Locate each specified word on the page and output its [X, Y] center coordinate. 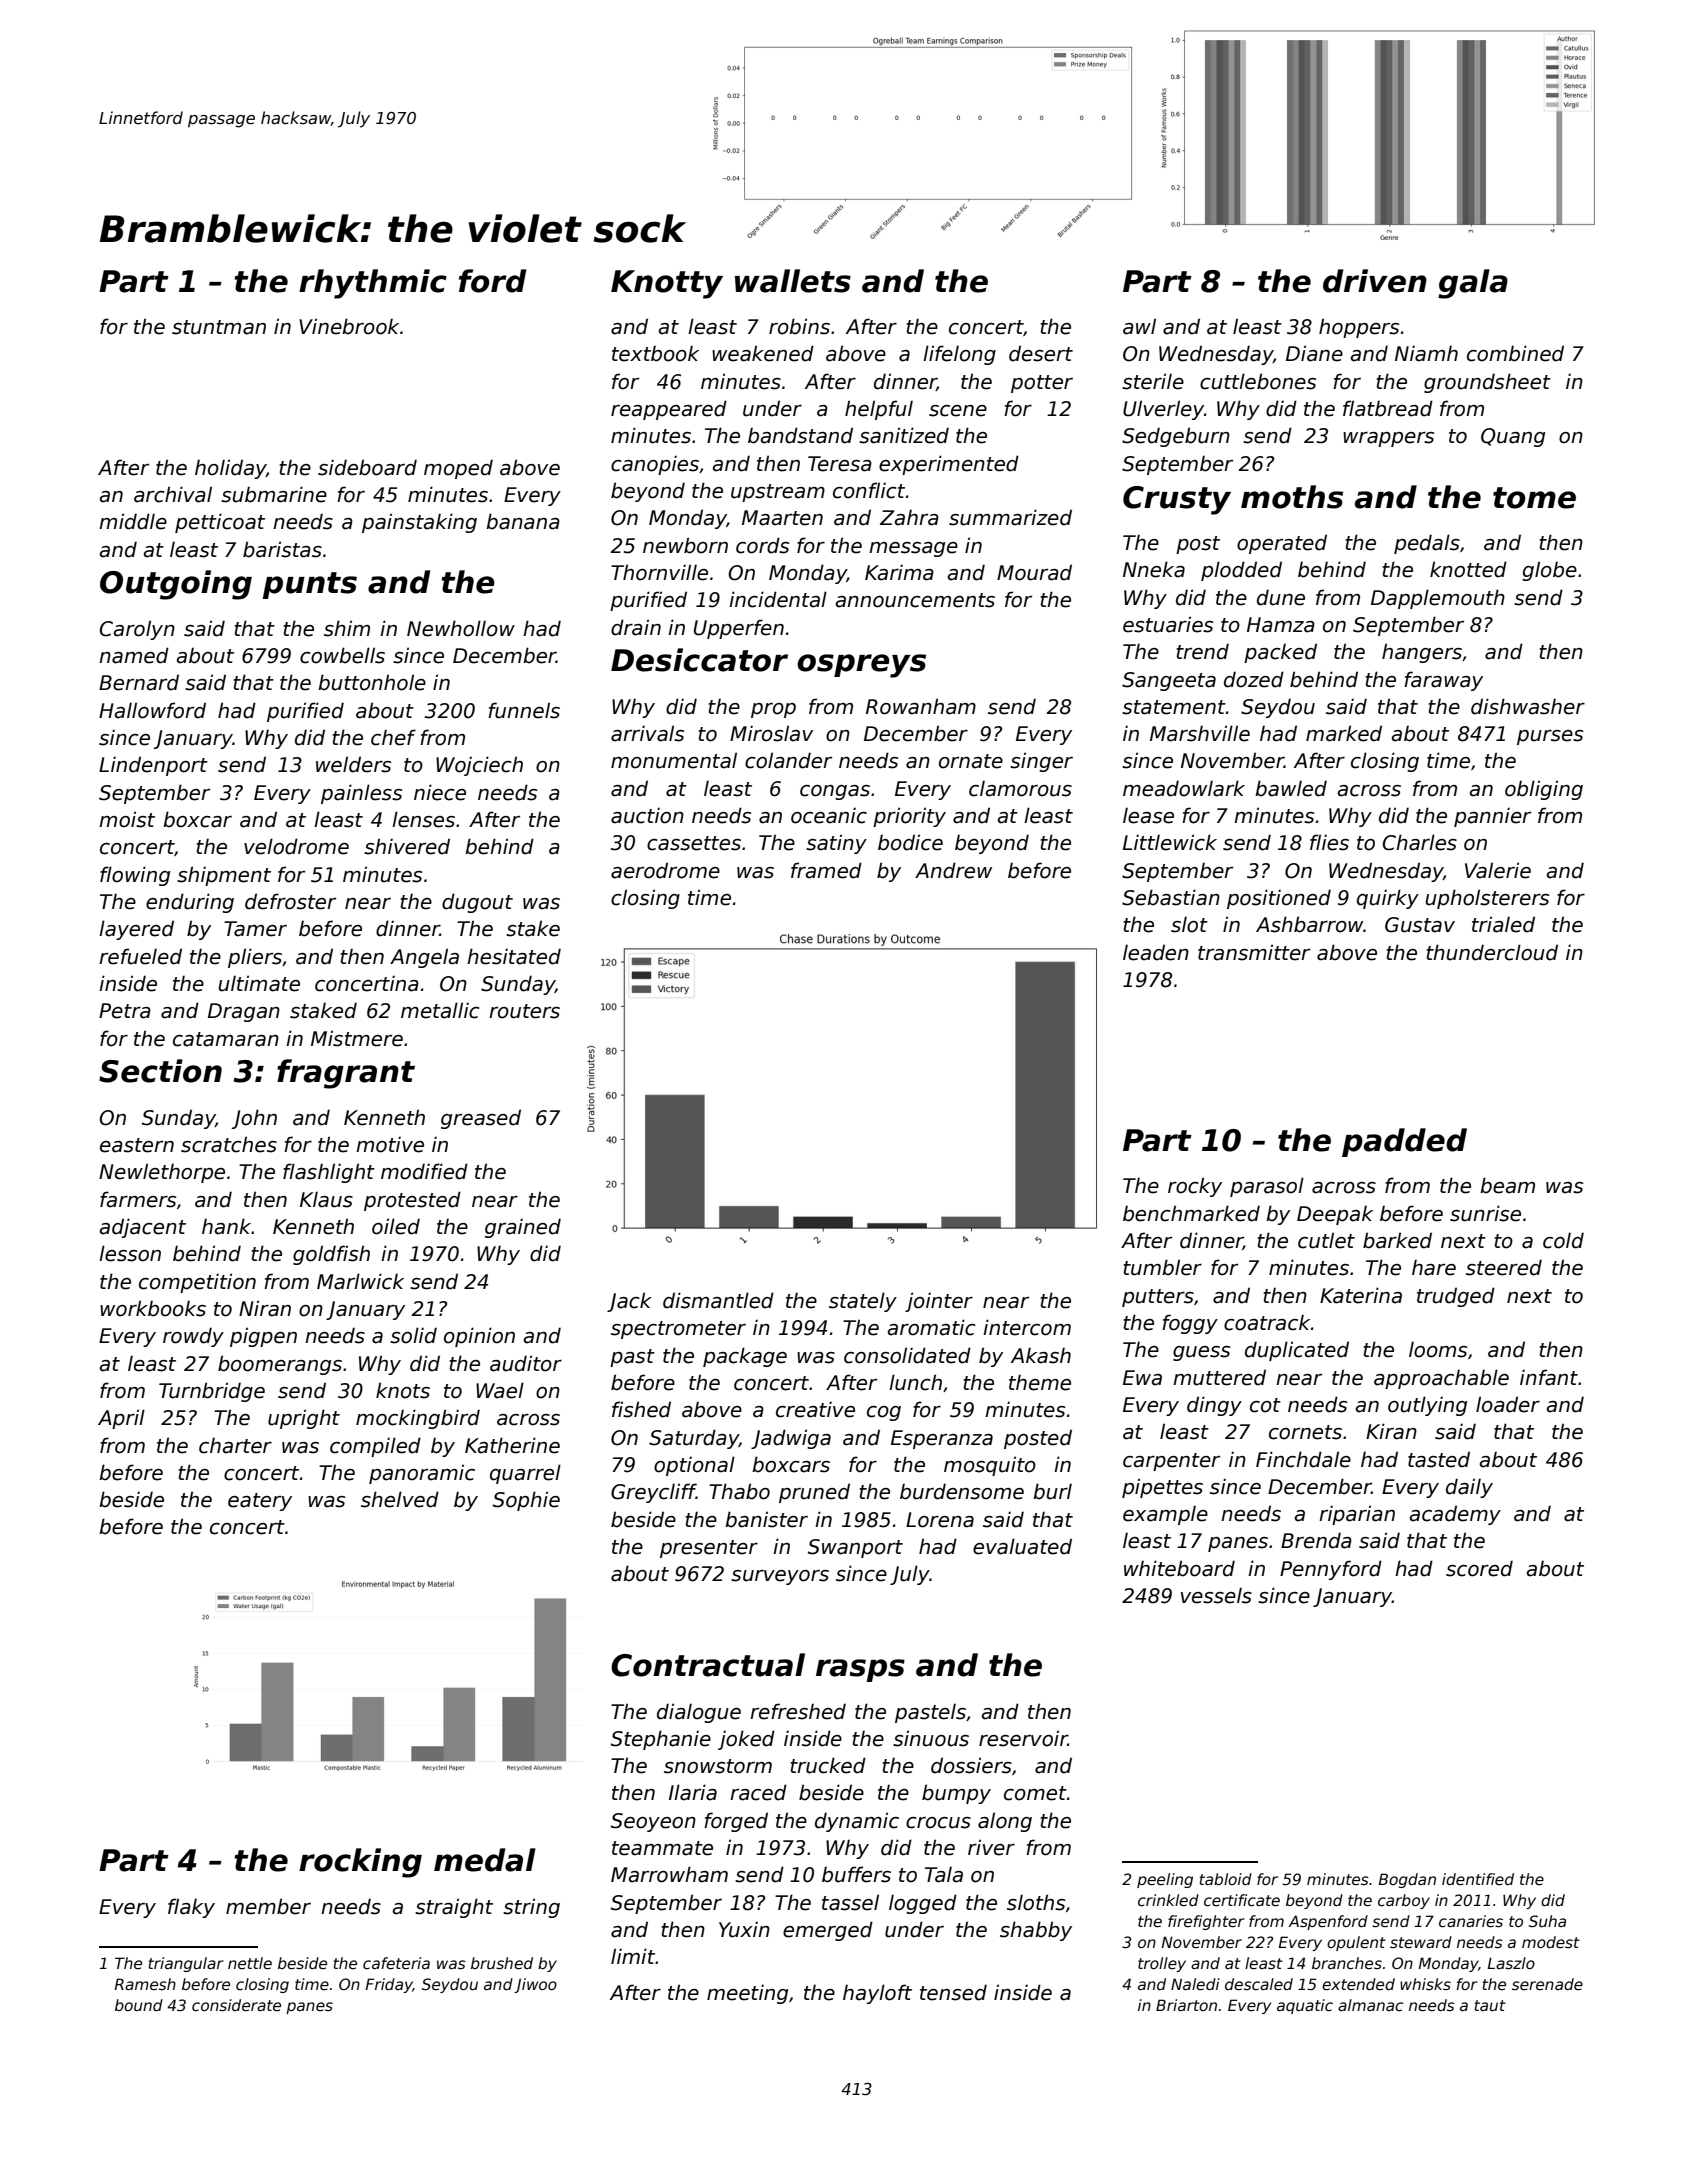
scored [1479, 1568]
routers [524, 1011]
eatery [260, 1502]
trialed [1503, 924]
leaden [1156, 952]
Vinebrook [349, 326]
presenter [709, 1549]
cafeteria [396, 1963]
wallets [793, 281]
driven [1375, 281]
